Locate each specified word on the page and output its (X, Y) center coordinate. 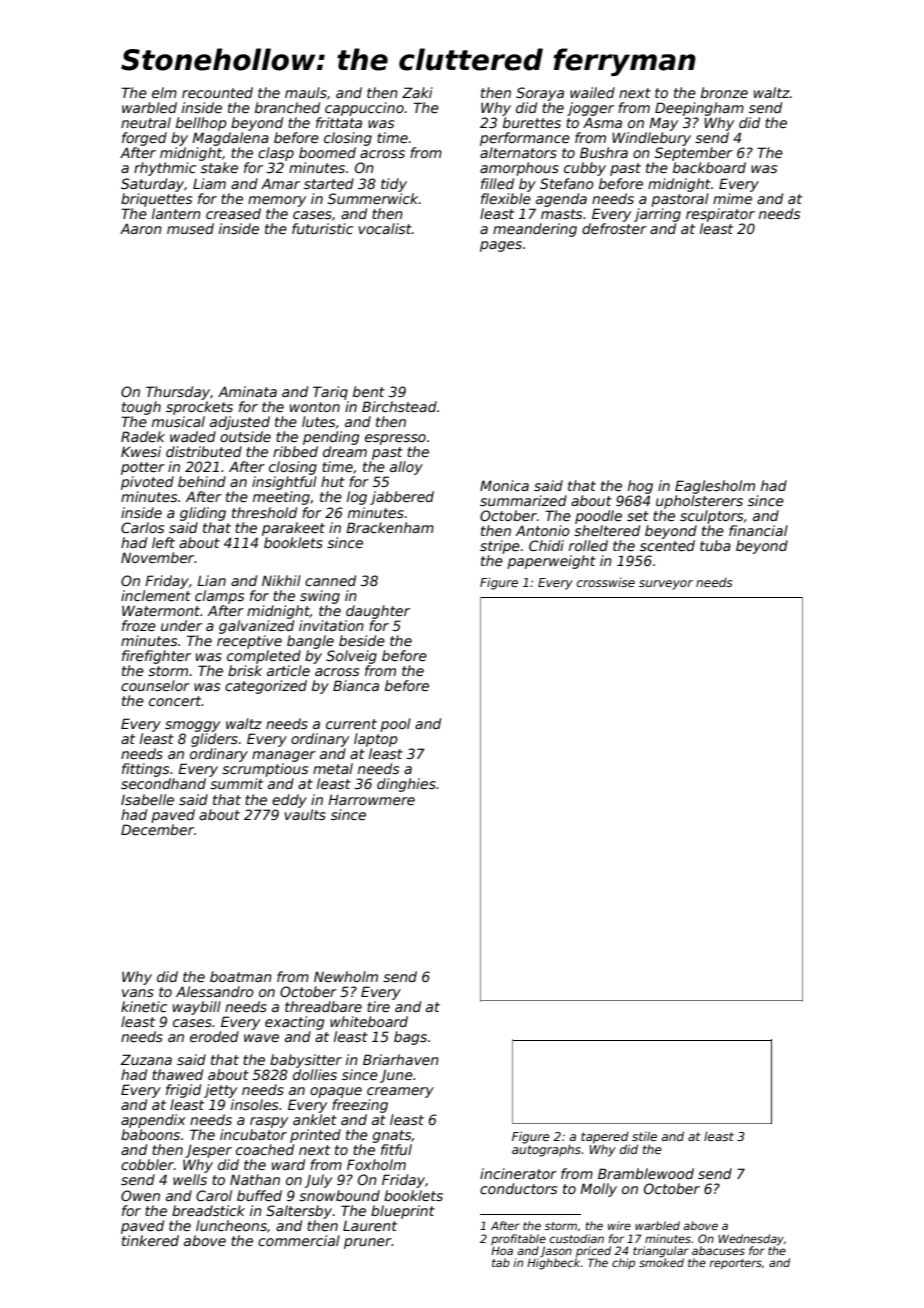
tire (378, 1006)
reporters (735, 1264)
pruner (368, 1243)
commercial (299, 1240)
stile (644, 1136)
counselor (155, 685)
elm (164, 92)
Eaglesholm (715, 487)
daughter (378, 612)
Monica (504, 485)
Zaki (417, 92)
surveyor (666, 585)
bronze (724, 92)
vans (138, 993)
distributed (204, 451)
